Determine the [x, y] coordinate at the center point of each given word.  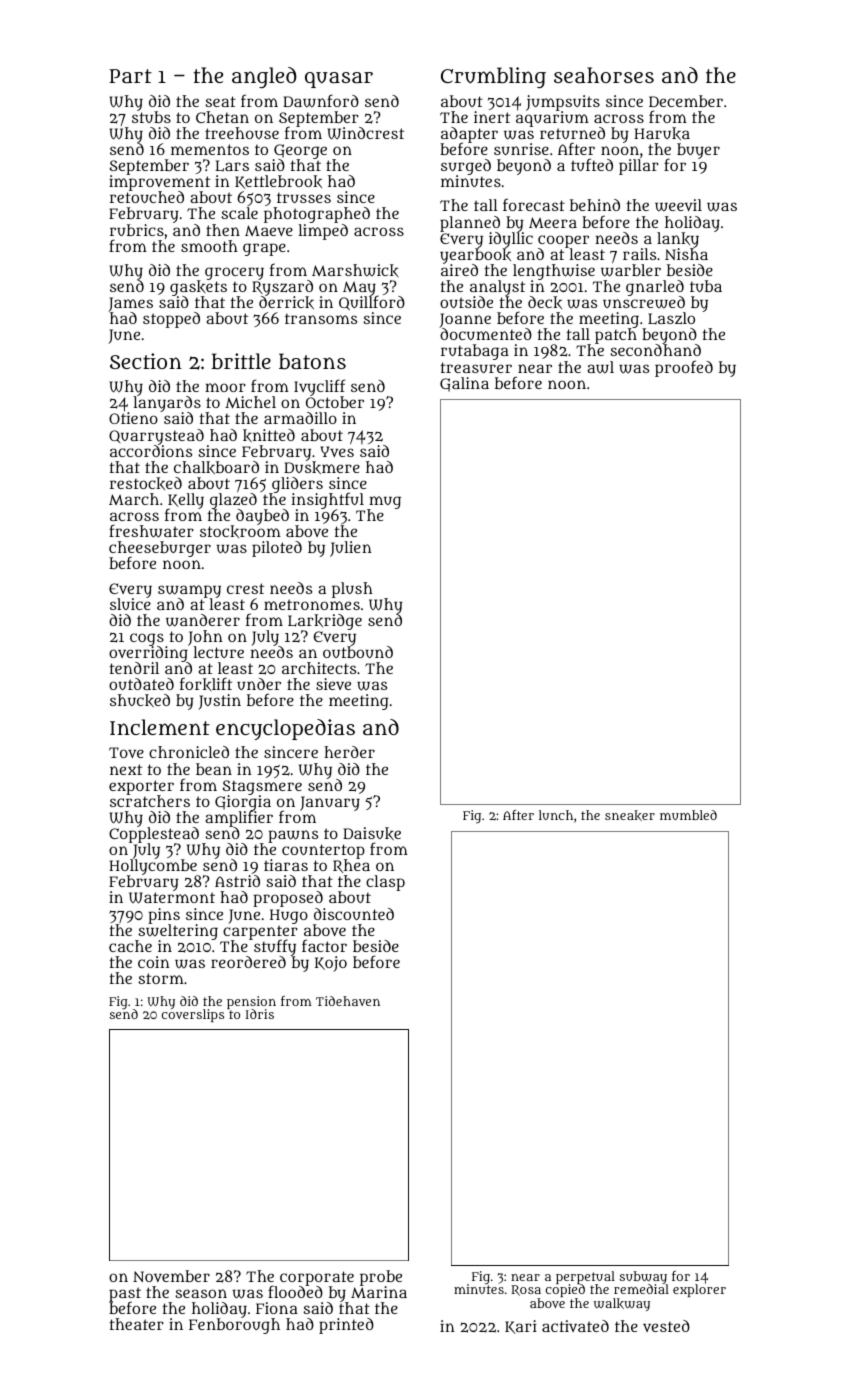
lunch [556, 815]
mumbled [688, 815]
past [125, 1294]
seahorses [604, 75]
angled [264, 77]
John [205, 638]
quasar [339, 80]
